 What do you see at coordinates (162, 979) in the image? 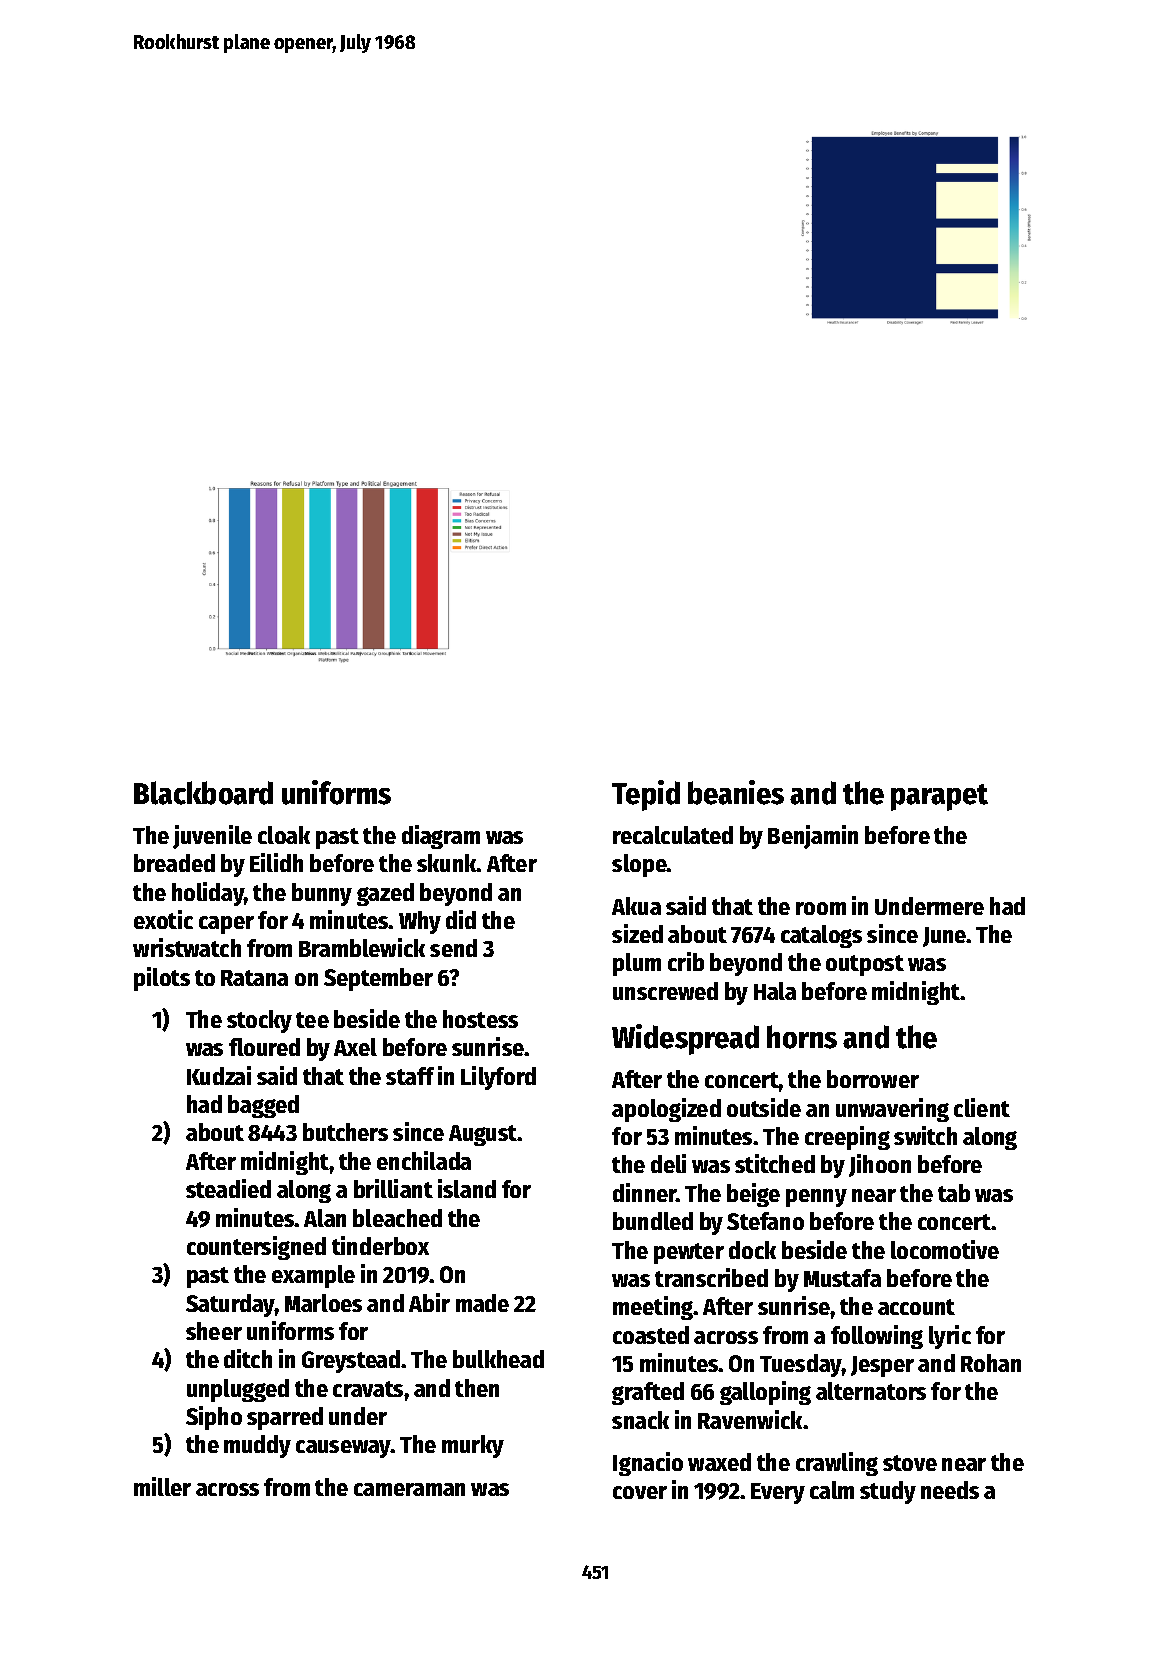
I see `pilots` at bounding box center [162, 979].
